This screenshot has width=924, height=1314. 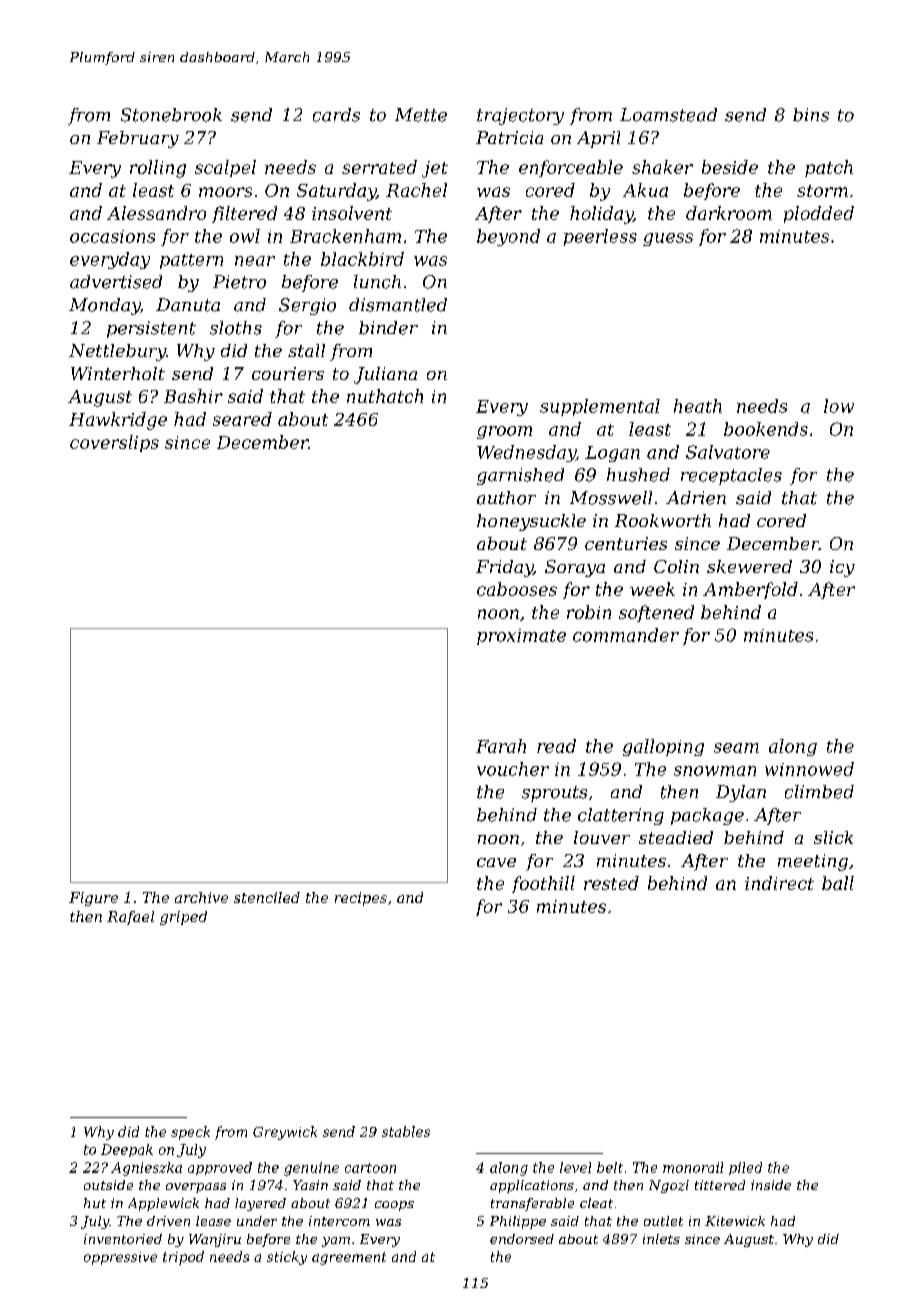 I want to click on oppressive, so click(x=120, y=1258).
